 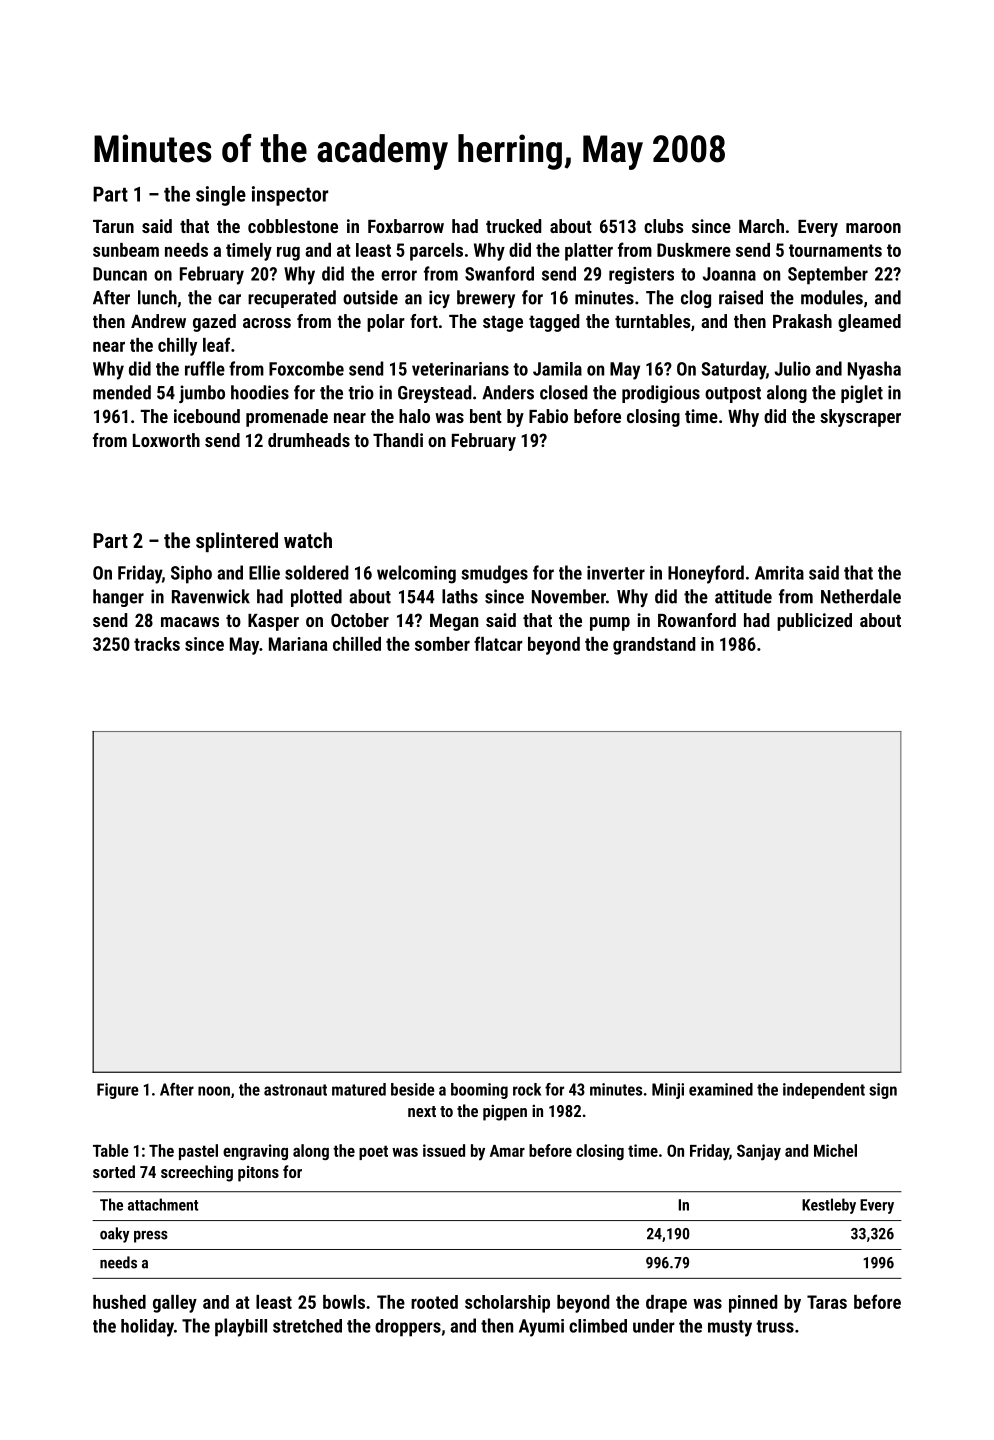 I want to click on rock, so click(x=527, y=1089).
